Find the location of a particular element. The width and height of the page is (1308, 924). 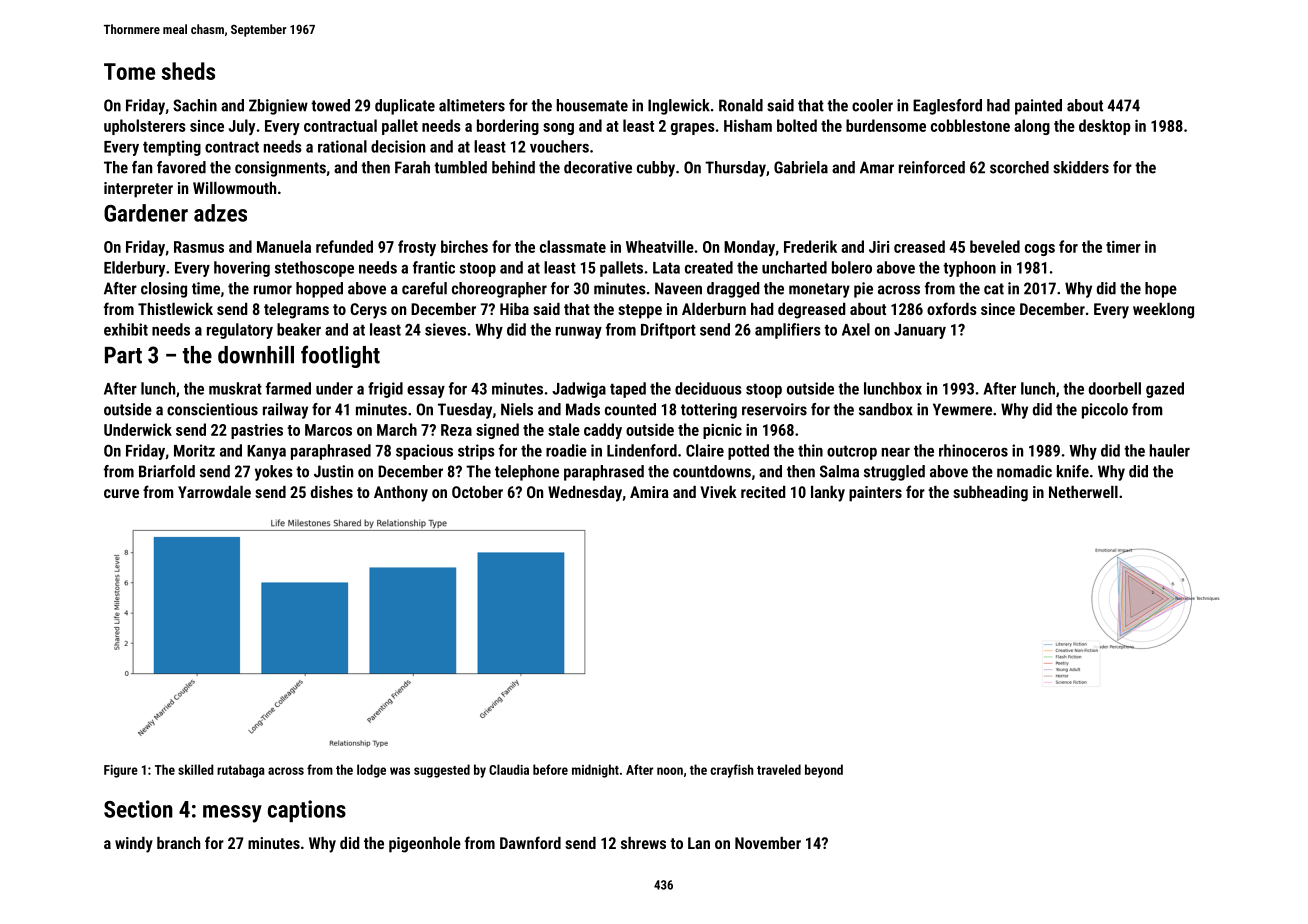

regulatory is located at coordinates (240, 331).
